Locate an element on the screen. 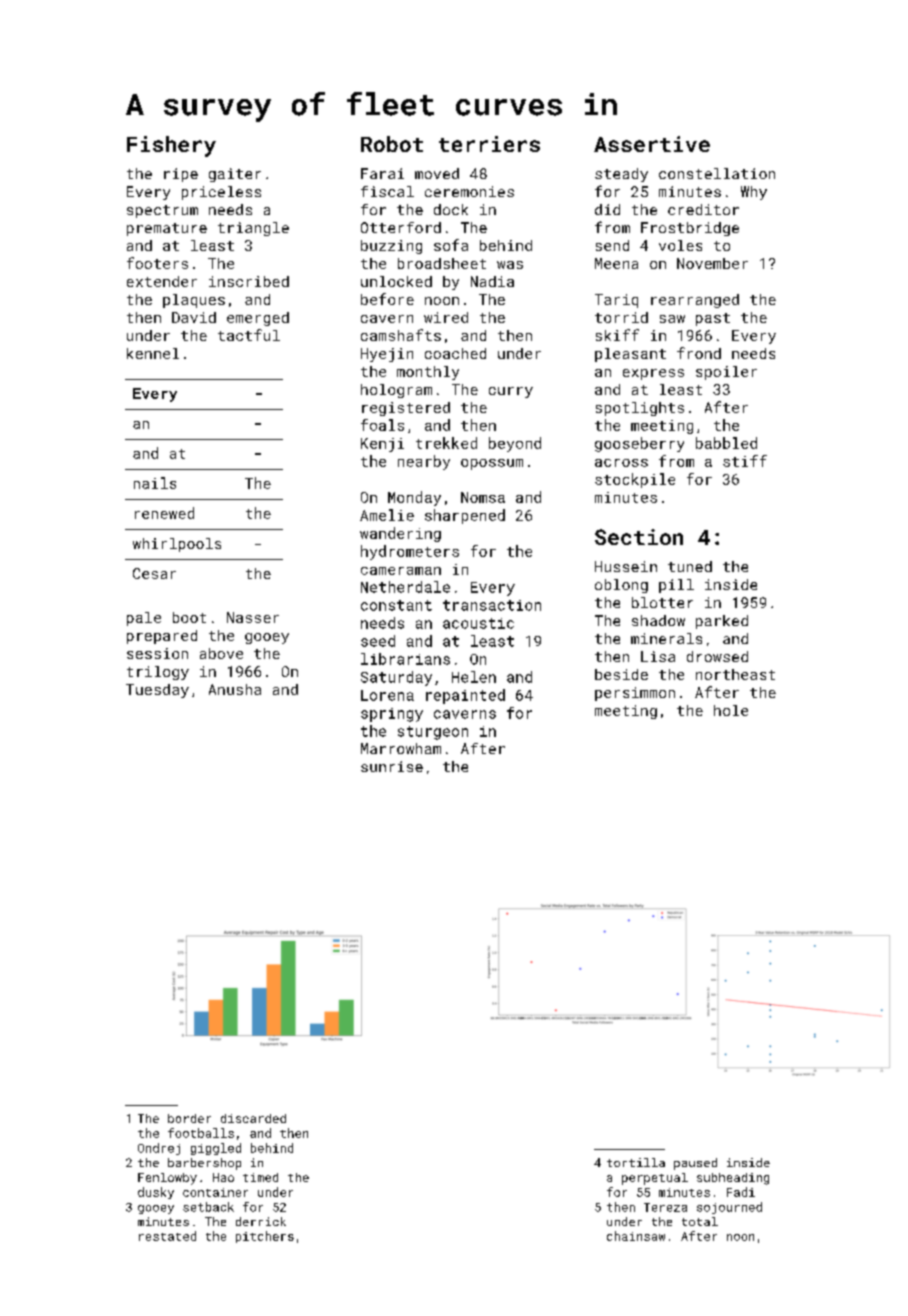 Image resolution: width=908 pixels, height=1316 pixels. derrick is located at coordinates (261, 1221).
